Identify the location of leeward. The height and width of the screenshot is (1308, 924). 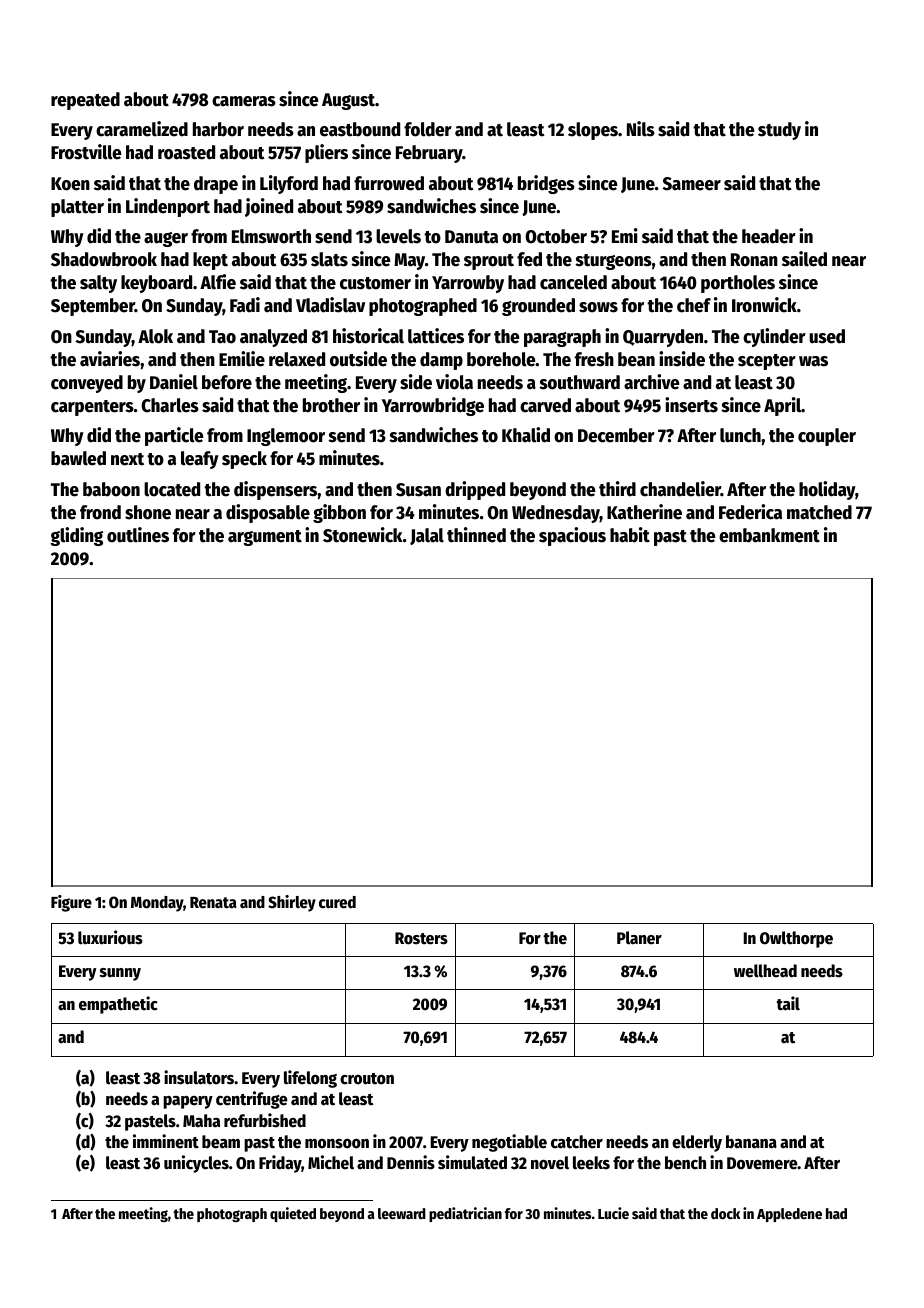
(402, 1213).
